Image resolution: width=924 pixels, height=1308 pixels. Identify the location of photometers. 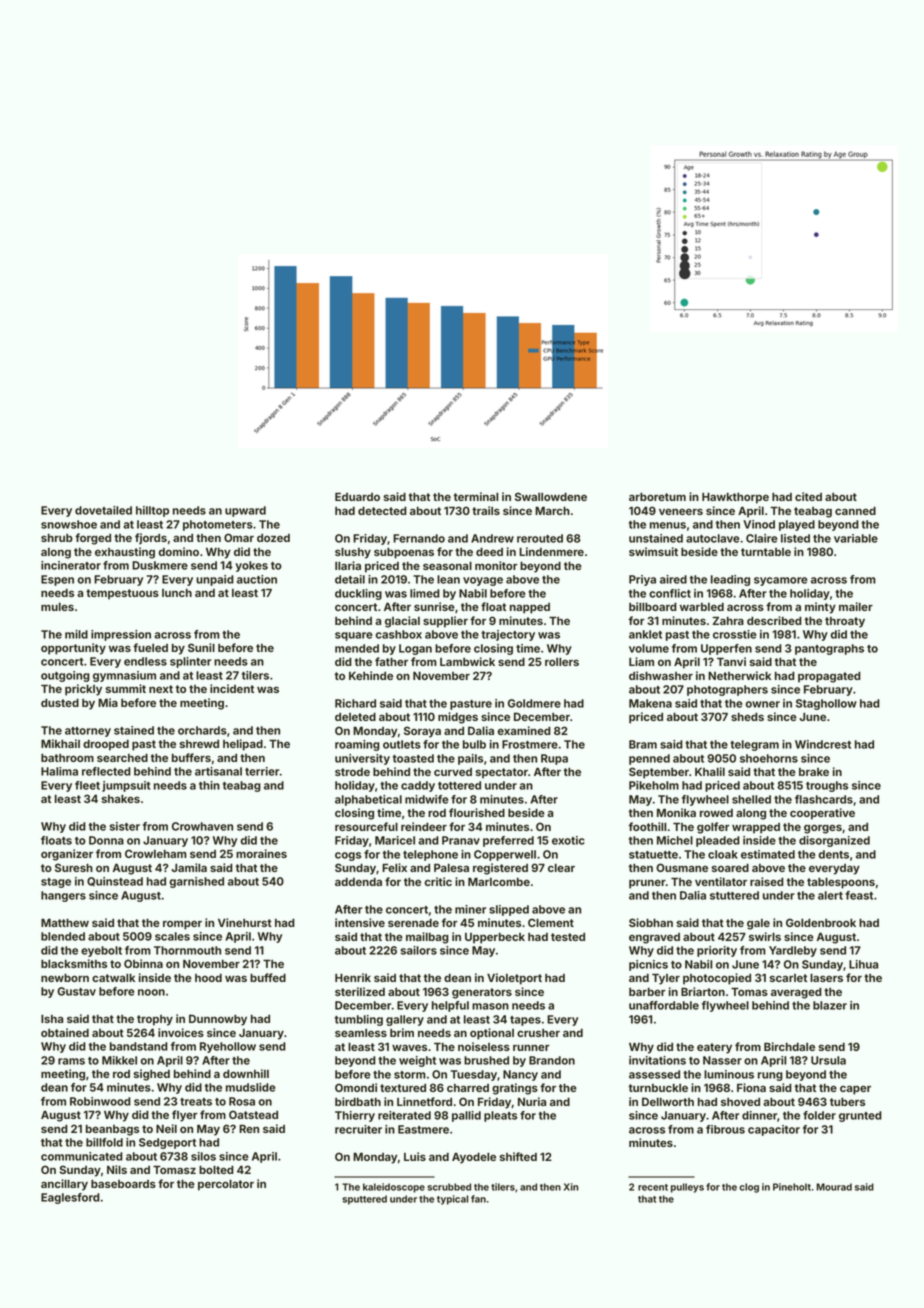
(218, 525).
